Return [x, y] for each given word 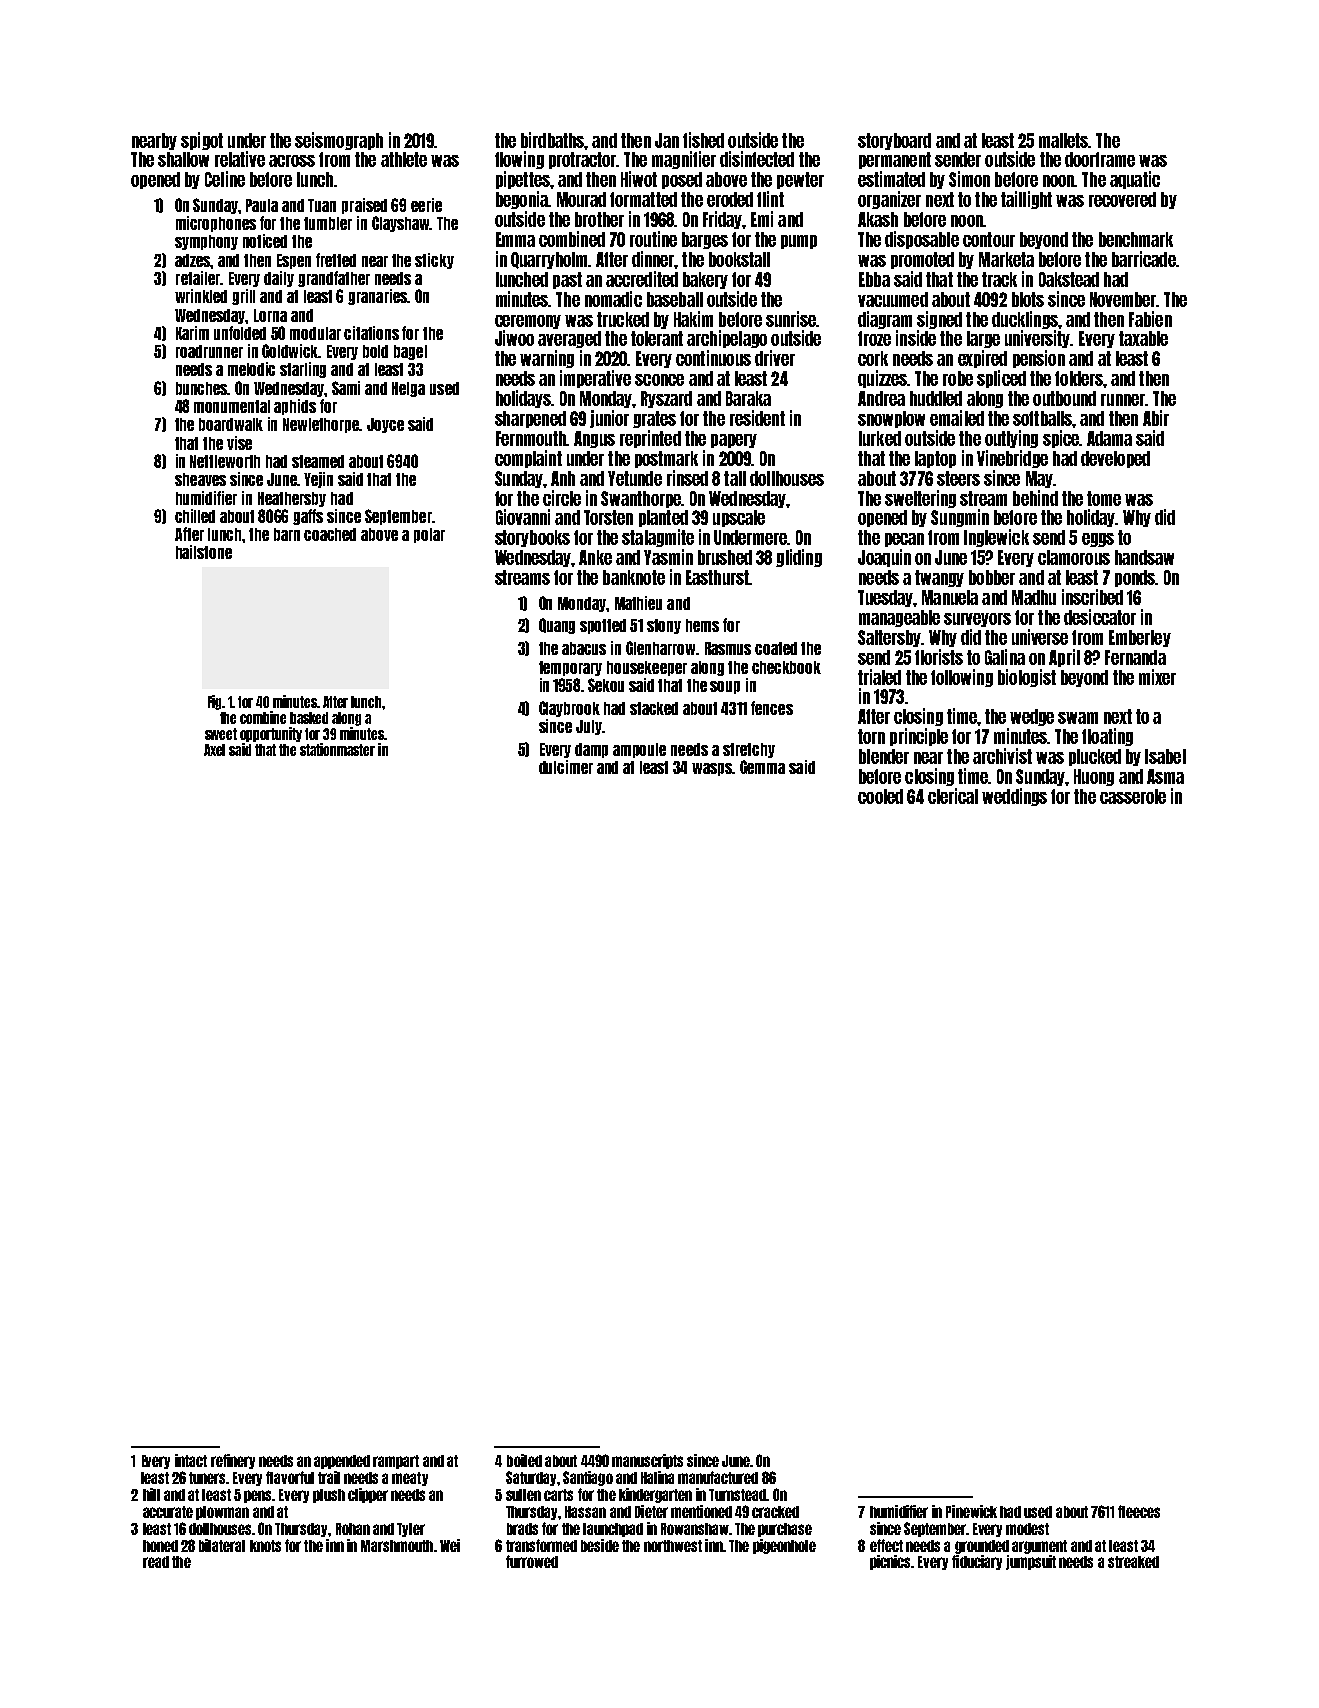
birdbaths [553, 140]
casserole [1133, 796]
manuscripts [647, 1461]
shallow [183, 159]
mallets [1064, 140]
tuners [208, 1478]
